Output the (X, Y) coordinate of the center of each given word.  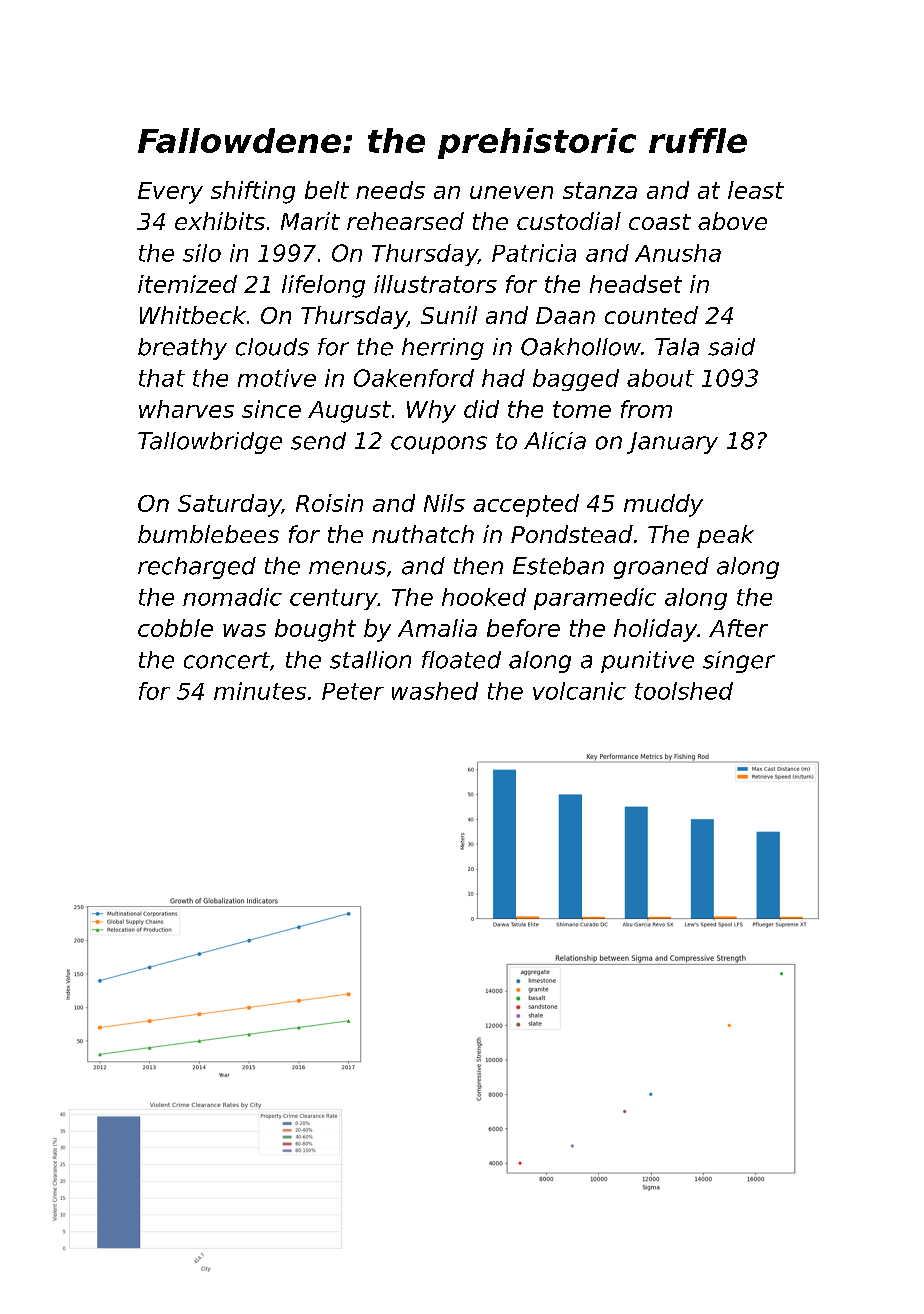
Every (170, 193)
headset (636, 284)
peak (725, 536)
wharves (186, 409)
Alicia (555, 441)
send (318, 441)
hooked (484, 597)
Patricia (534, 253)
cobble (175, 628)
